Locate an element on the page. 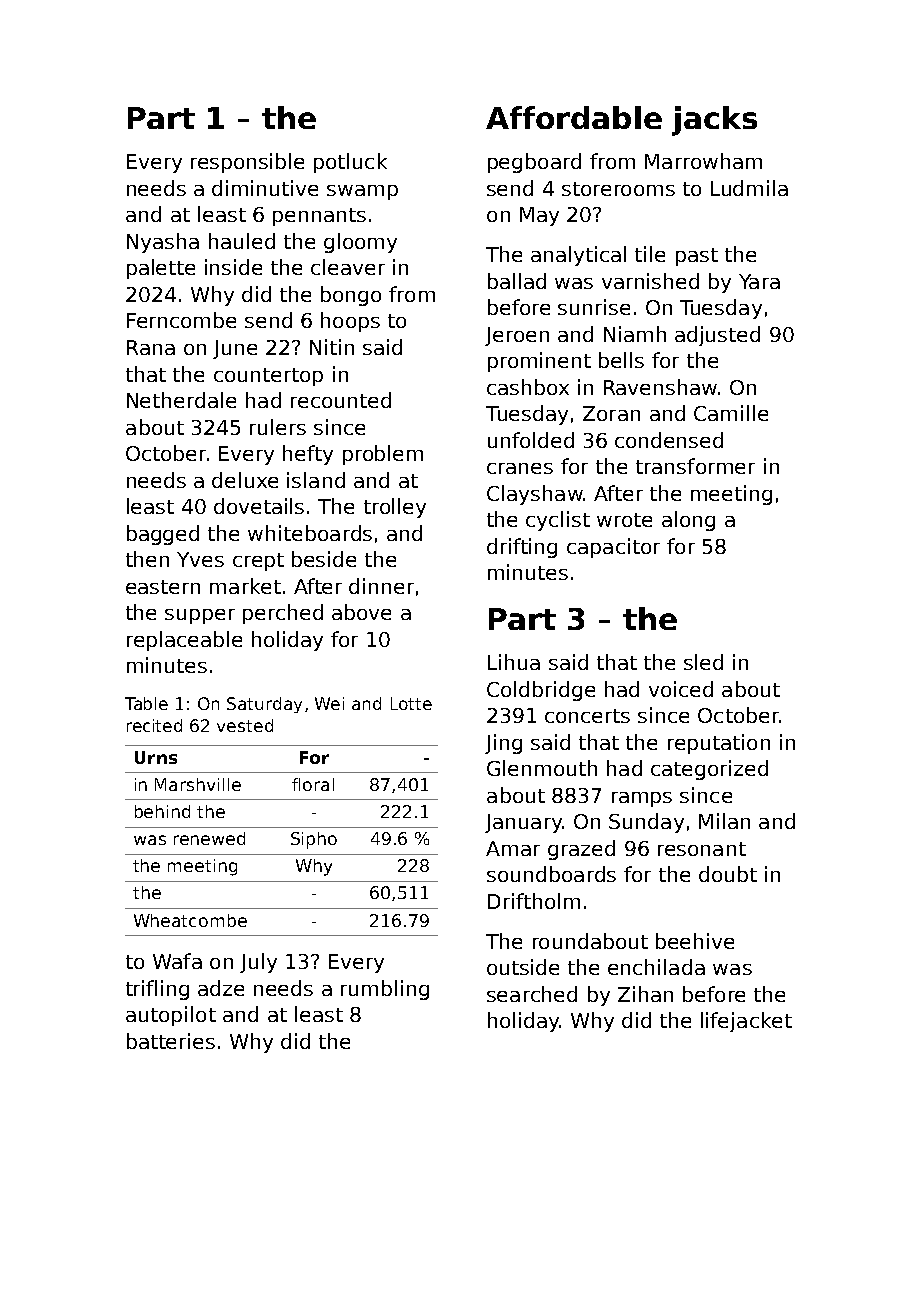 Image resolution: width=924 pixels, height=1314 pixels. Sunday is located at coordinates (646, 823).
